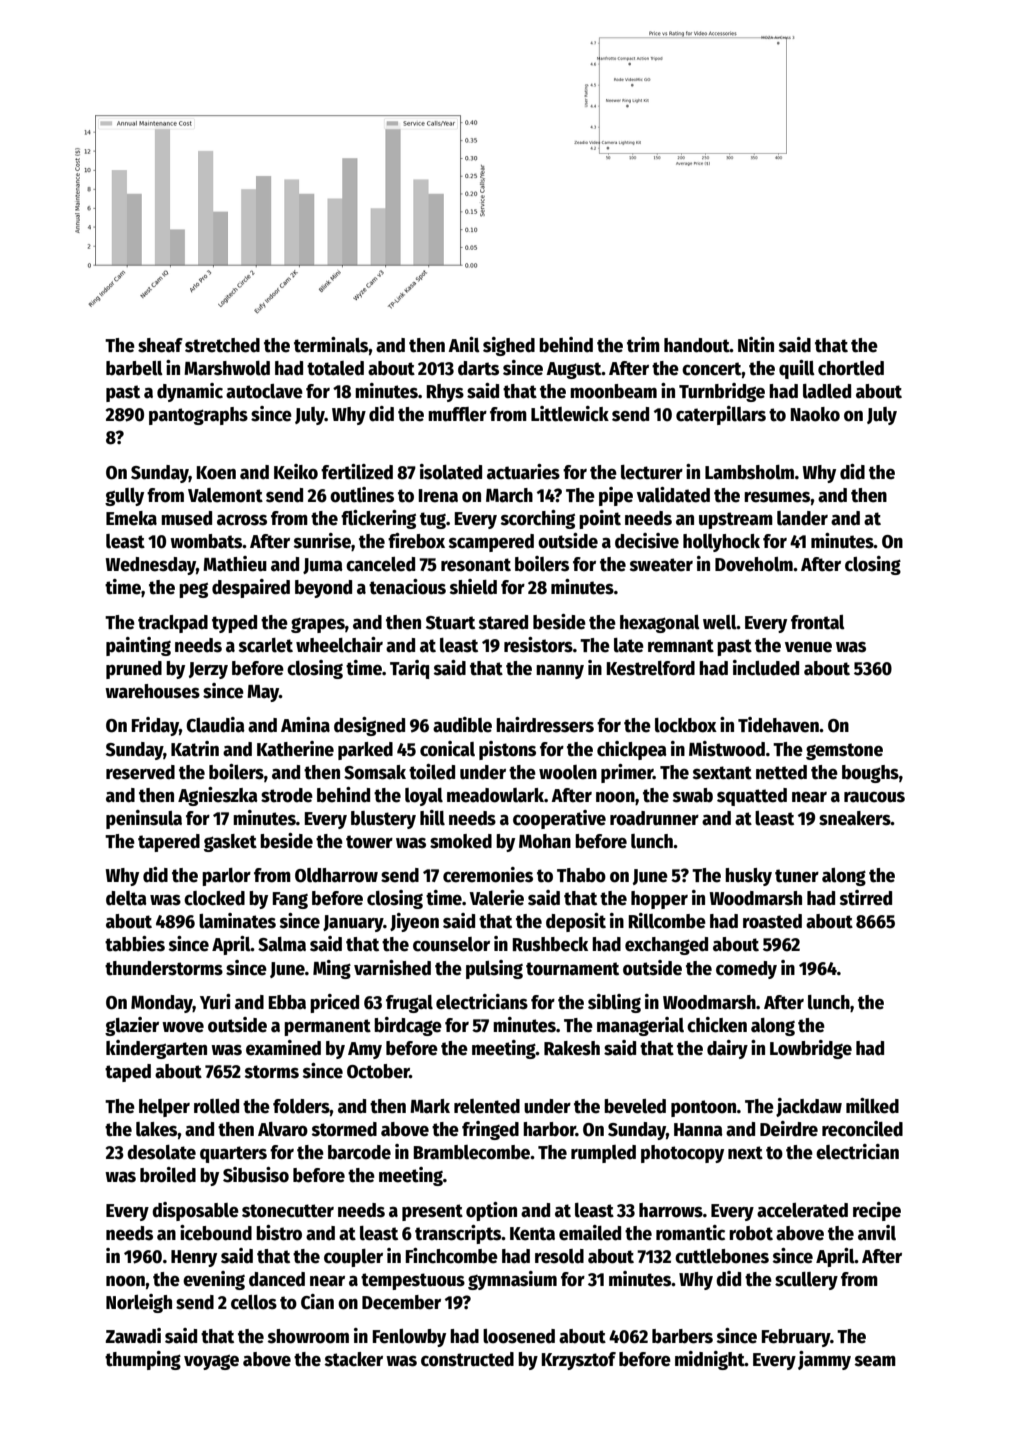 This screenshot has height=1436, width=1011. Describe the element at coordinates (438, 496) in the screenshot. I see `Irena` at that location.
